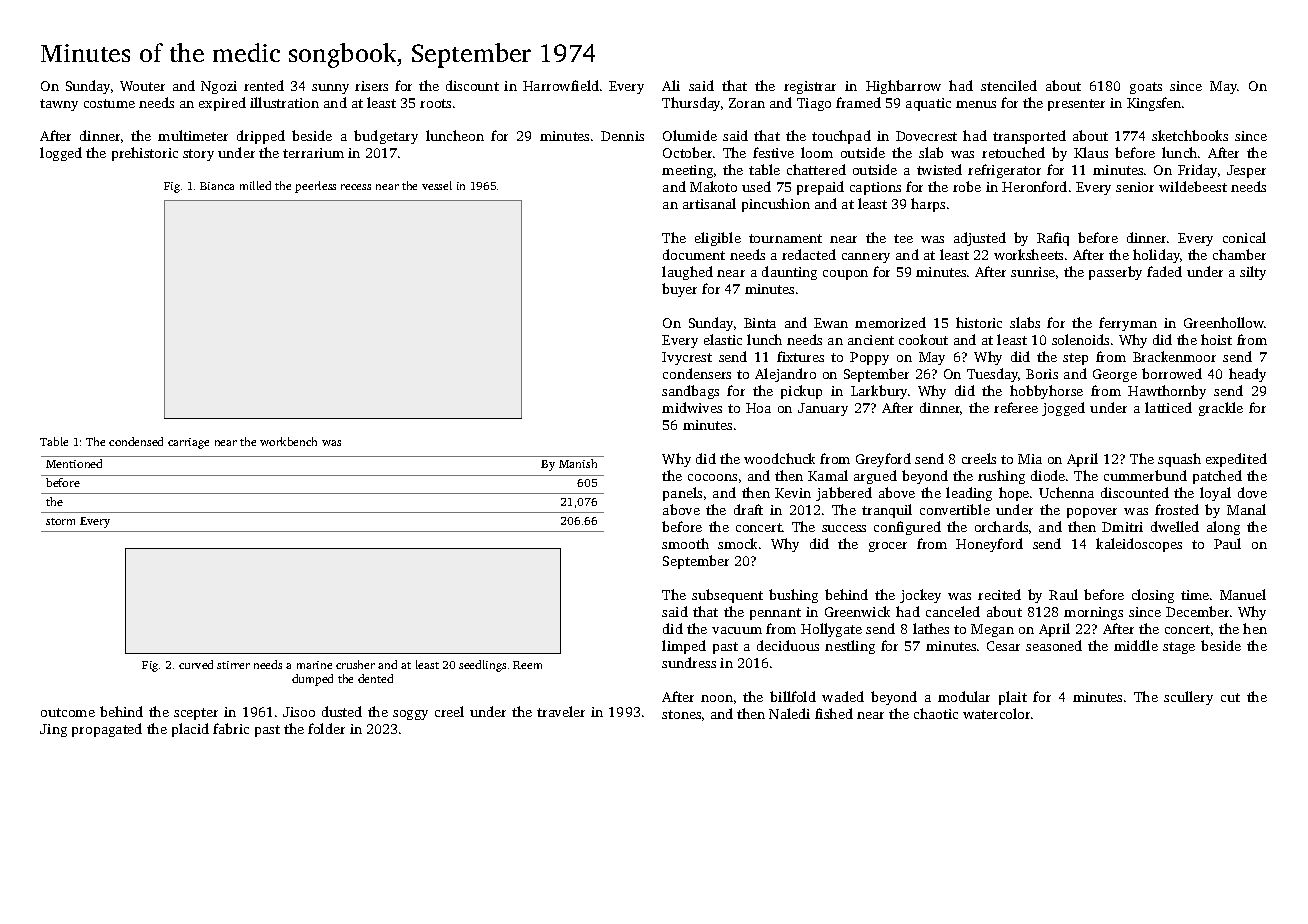 The image size is (1308, 924). I want to click on workbench, so click(288, 441).
